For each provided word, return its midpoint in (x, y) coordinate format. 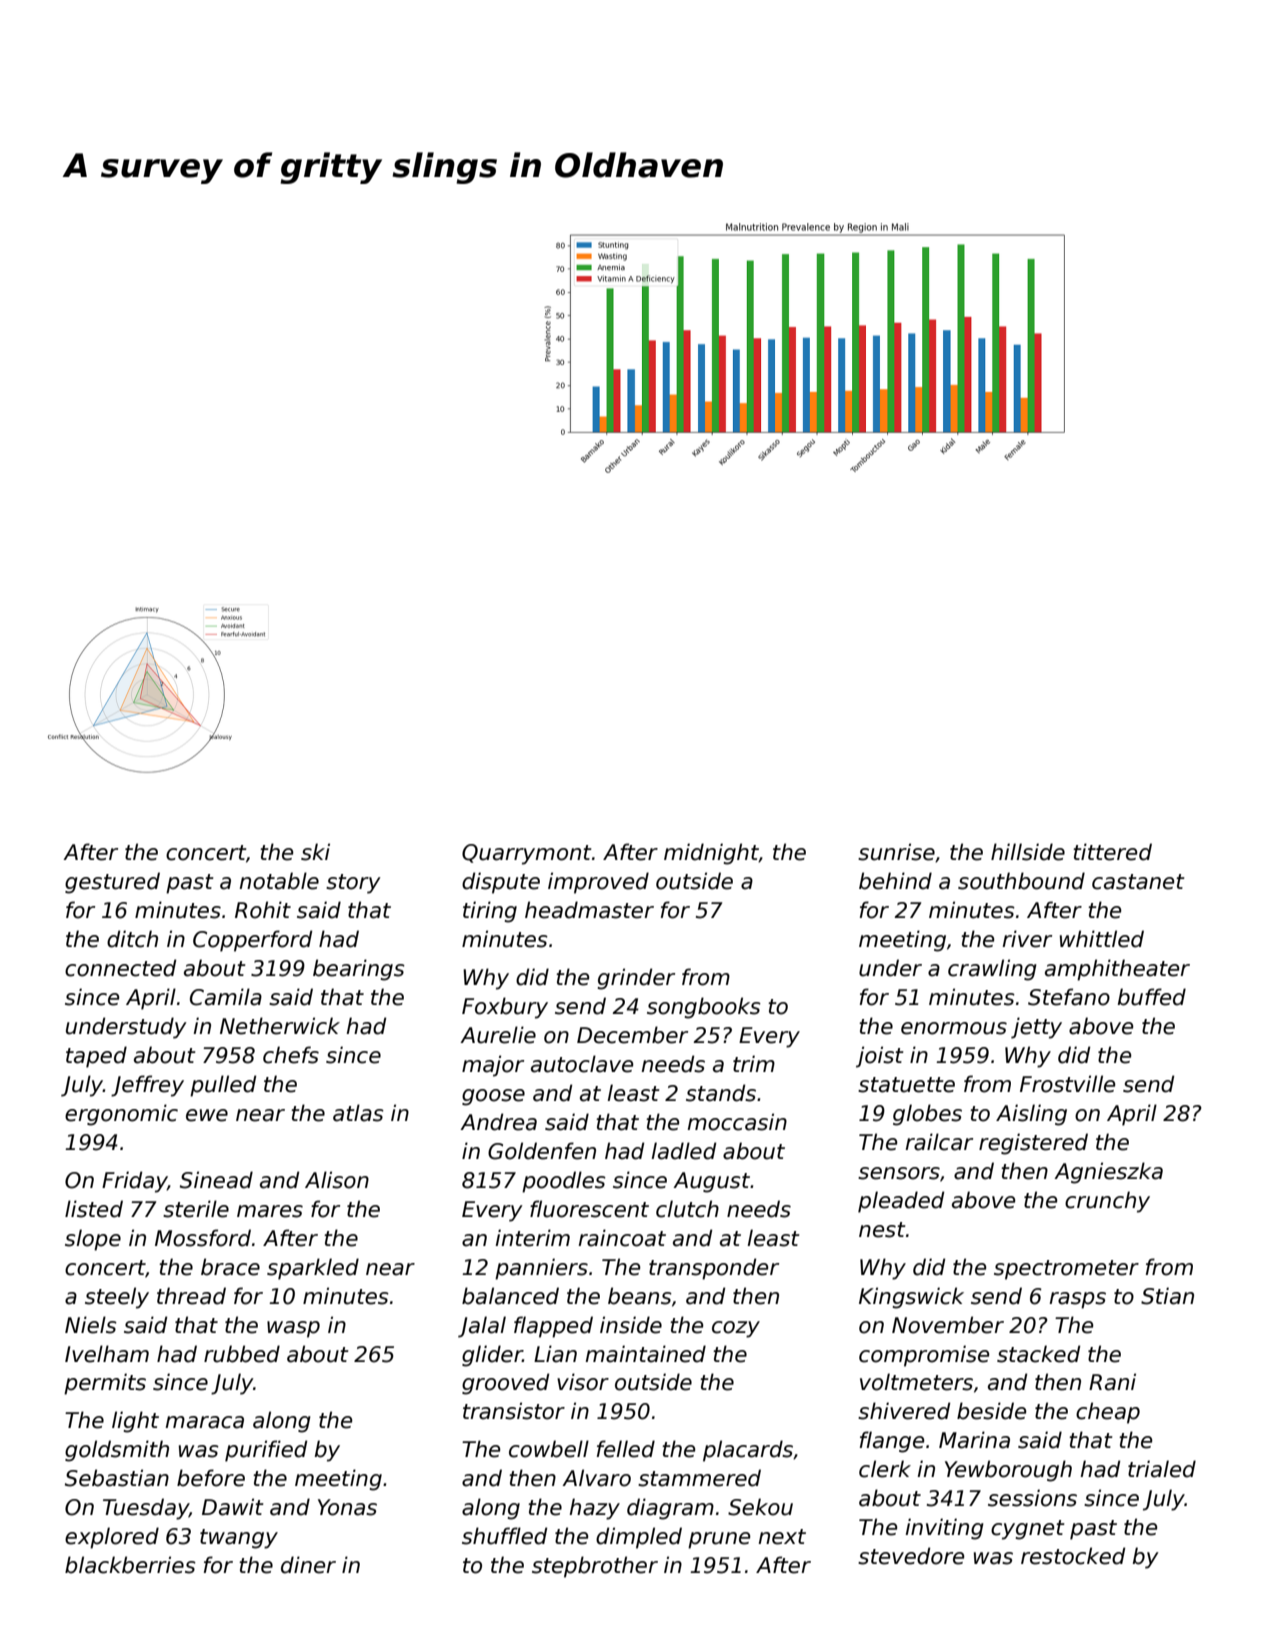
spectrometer (1066, 1270)
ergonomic (121, 1115)
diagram (670, 1509)
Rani (1112, 1382)
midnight (711, 854)
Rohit (263, 910)
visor (583, 1382)
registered (1033, 1144)
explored (112, 1538)
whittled (1102, 939)
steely (117, 1298)
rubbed (242, 1354)
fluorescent (589, 1209)
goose (493, 1097)
